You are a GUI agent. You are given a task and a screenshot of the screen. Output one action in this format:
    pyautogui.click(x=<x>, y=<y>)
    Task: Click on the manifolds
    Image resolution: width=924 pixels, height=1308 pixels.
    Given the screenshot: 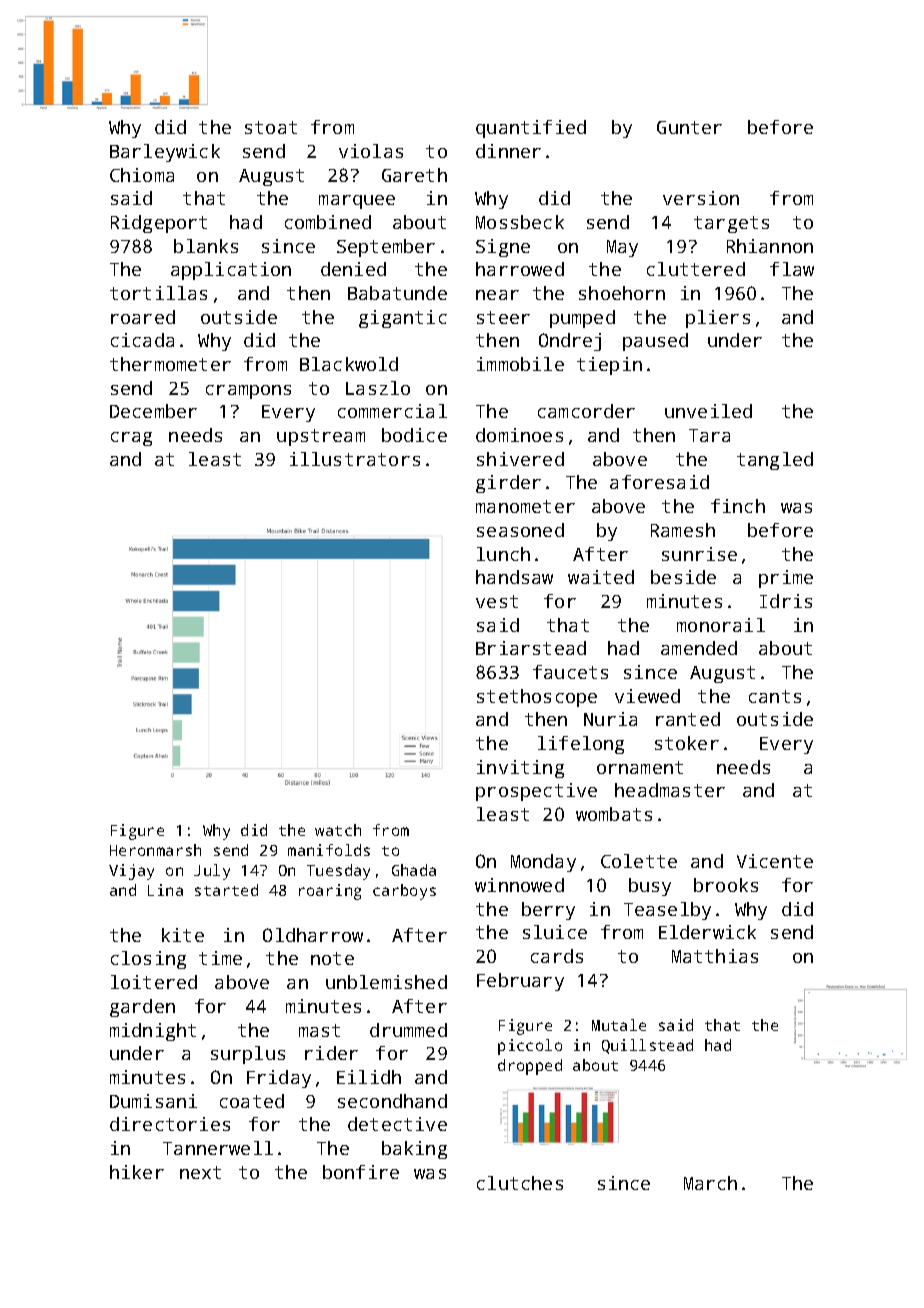 What is the action you would take?
    pyautogui.click(x=329, y=850)
